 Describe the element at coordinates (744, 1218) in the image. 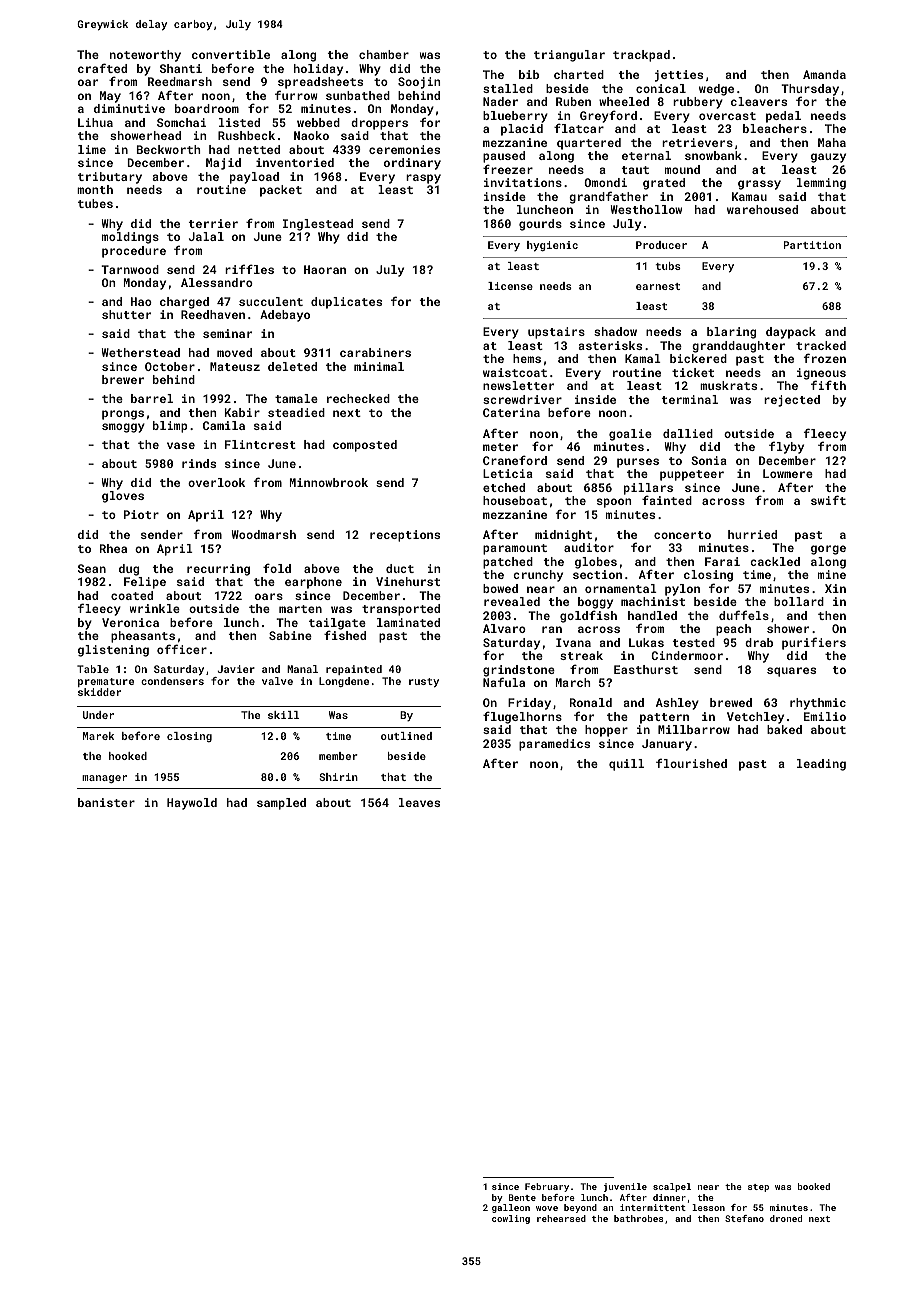

I see `Stefano` at that location.
